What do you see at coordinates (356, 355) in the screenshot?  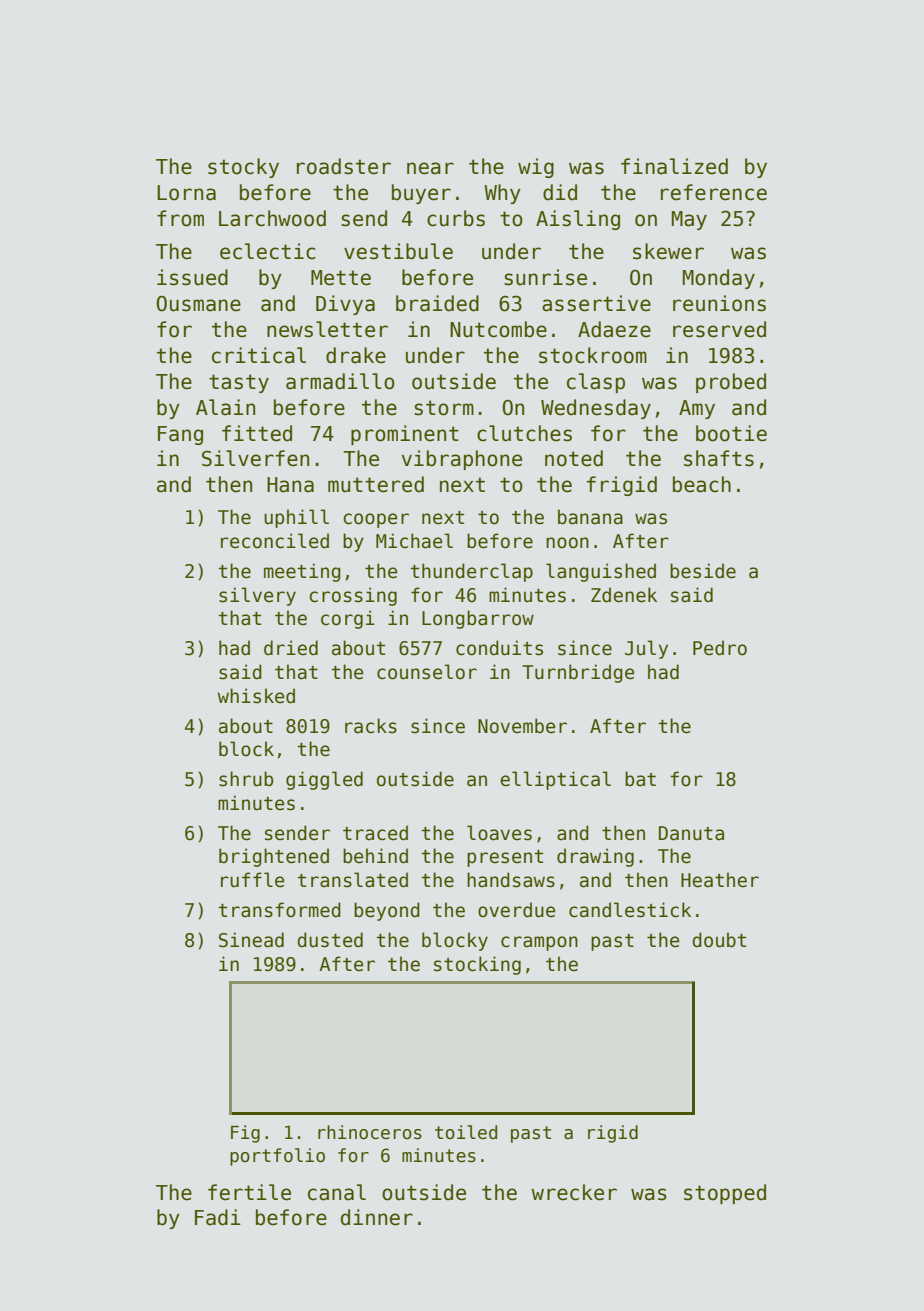 I see `drake` at bounding box center [356, 355].
